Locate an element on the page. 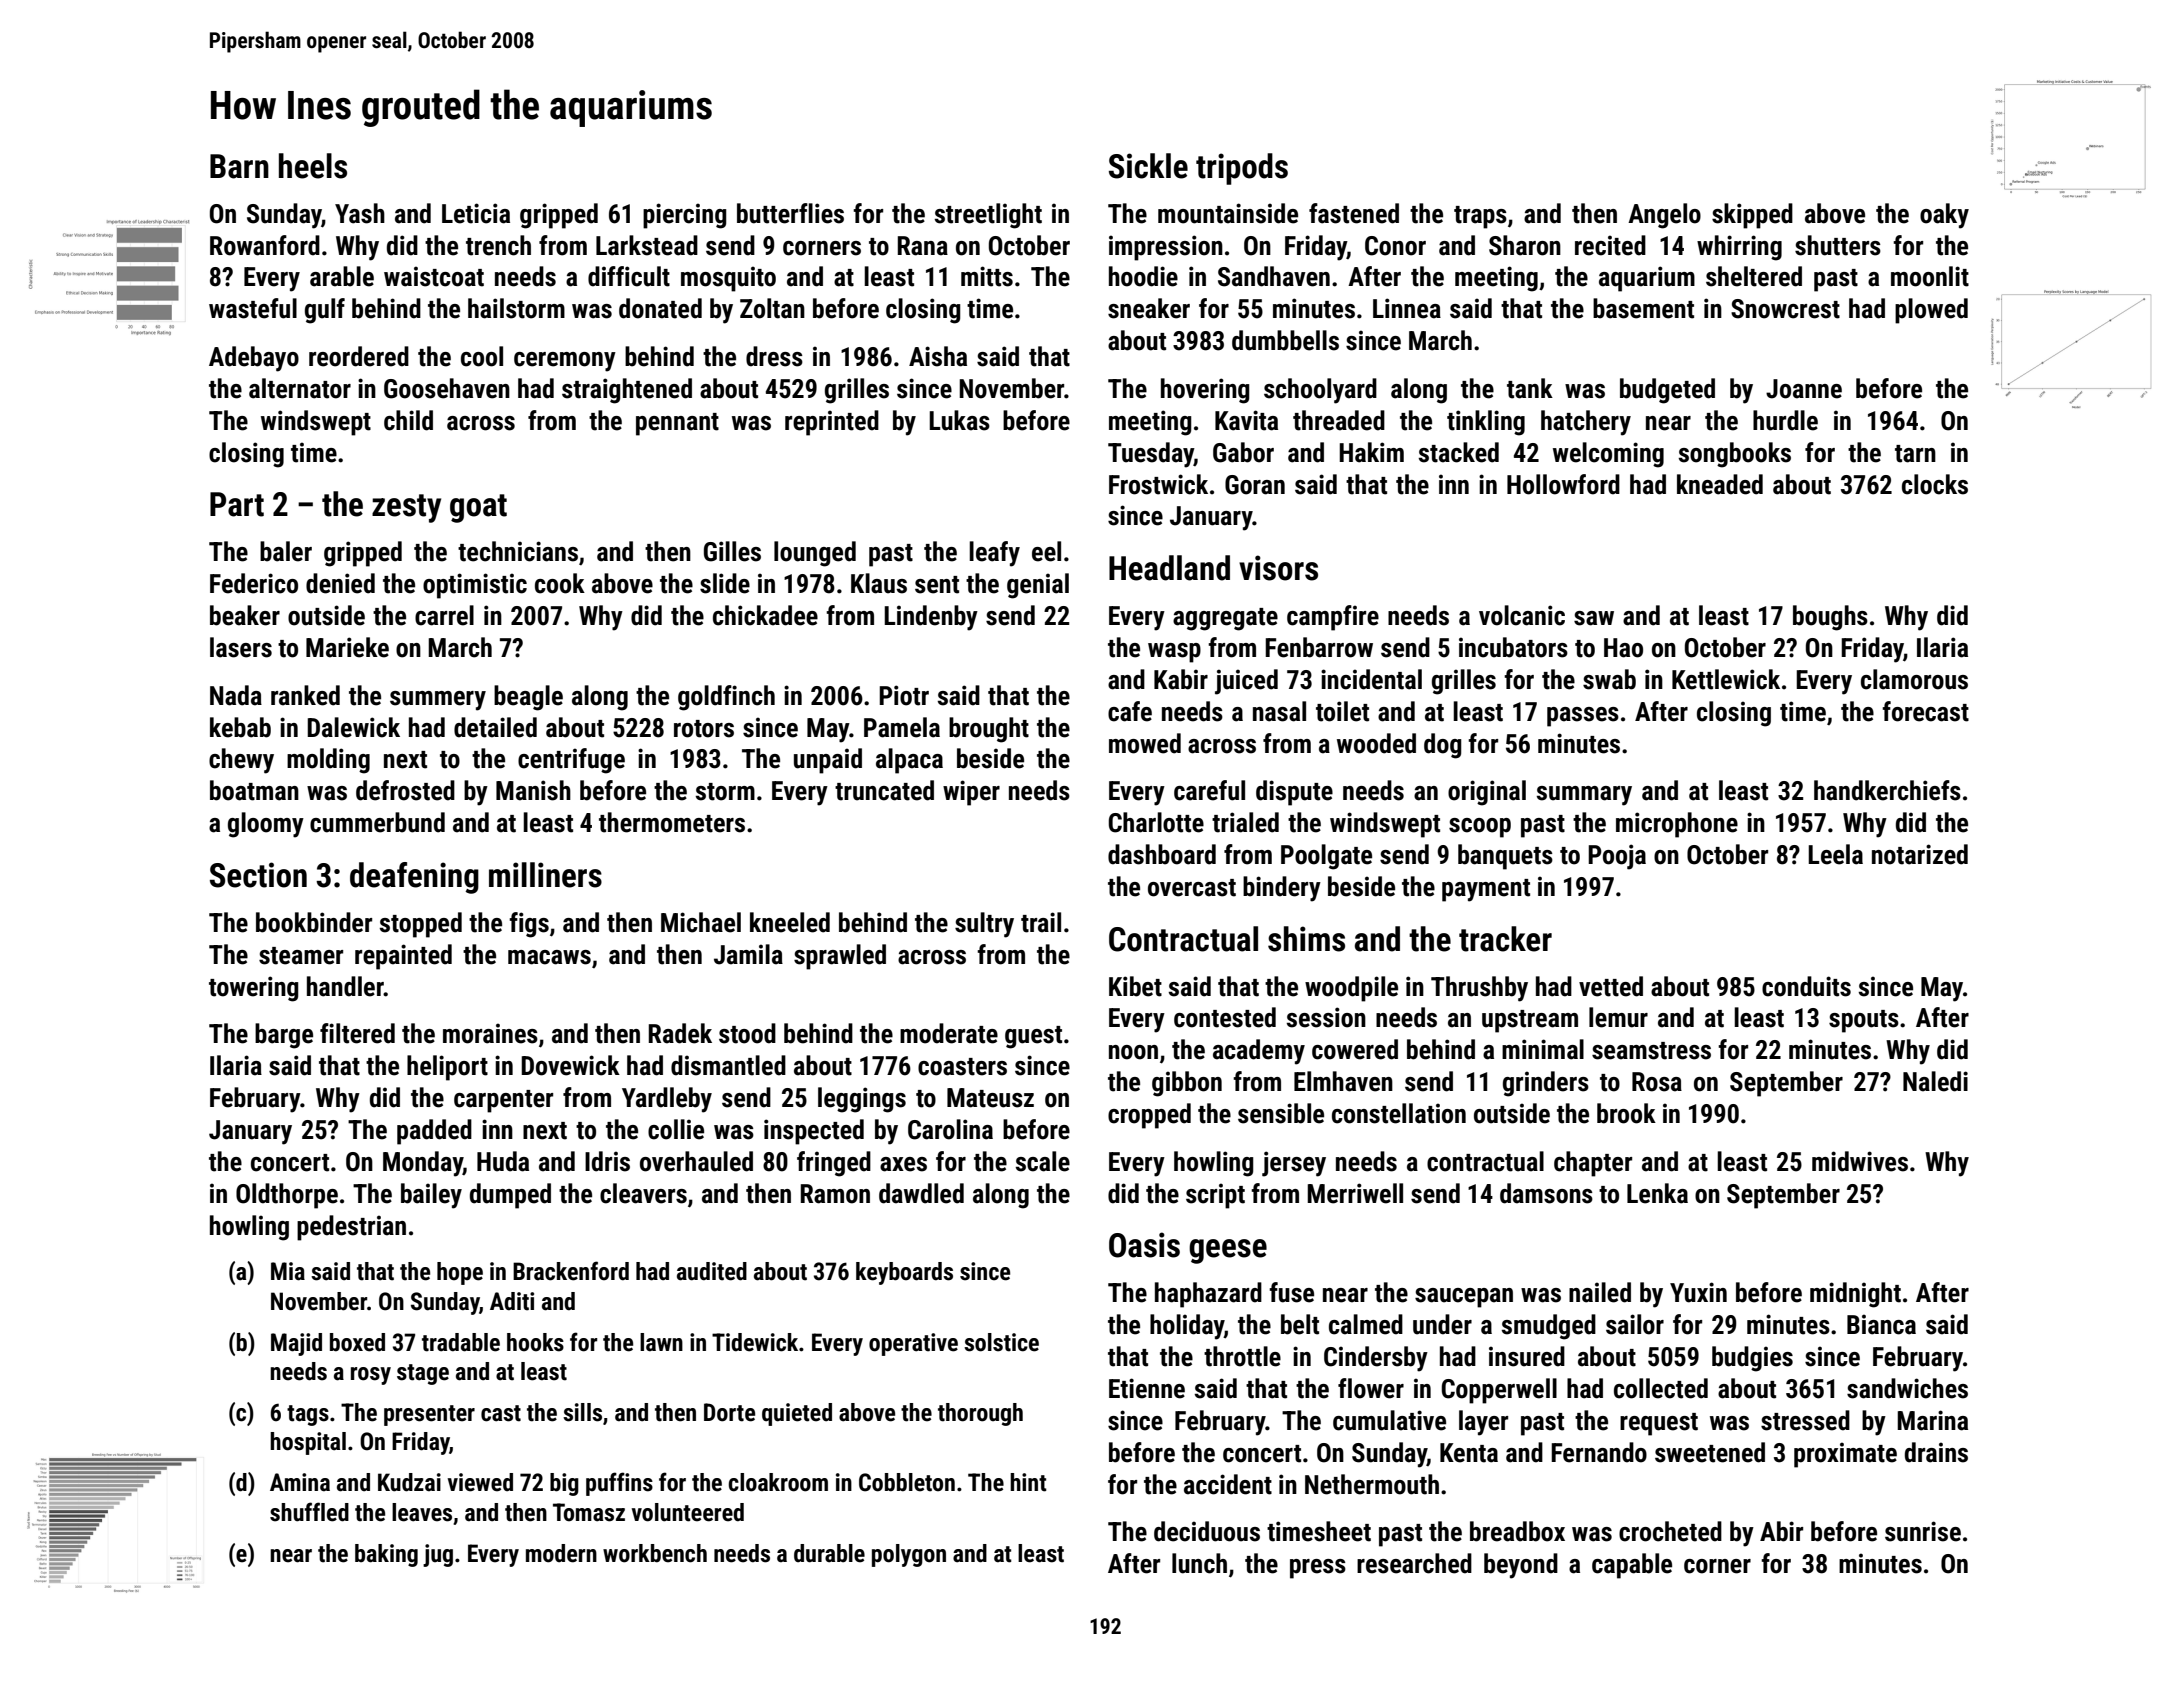 The image size is (2178, 1683). shutters is located at coordinates (1838, 245).
